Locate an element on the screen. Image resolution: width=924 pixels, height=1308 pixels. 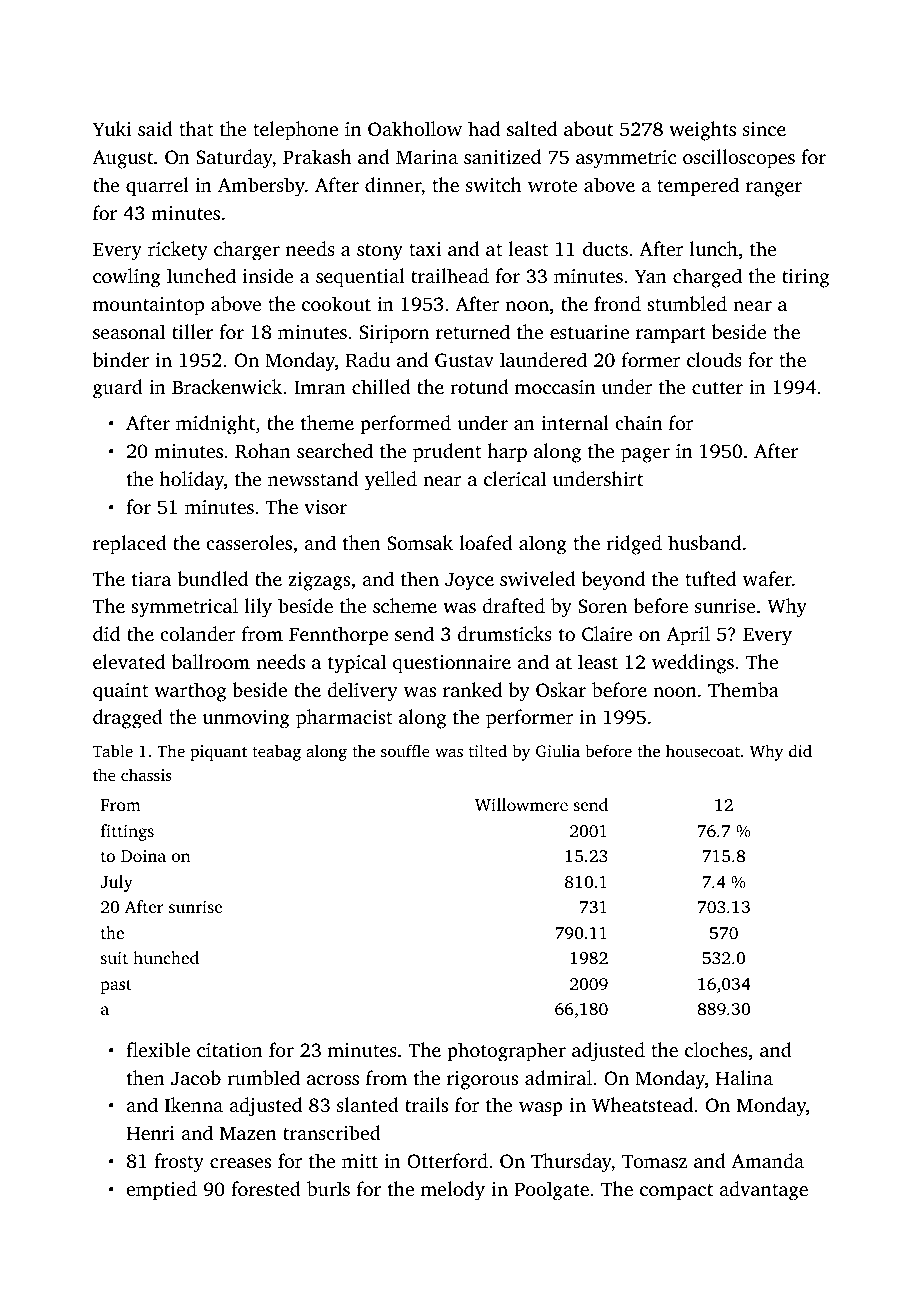
tiring is located at coordinates (805, 278).
